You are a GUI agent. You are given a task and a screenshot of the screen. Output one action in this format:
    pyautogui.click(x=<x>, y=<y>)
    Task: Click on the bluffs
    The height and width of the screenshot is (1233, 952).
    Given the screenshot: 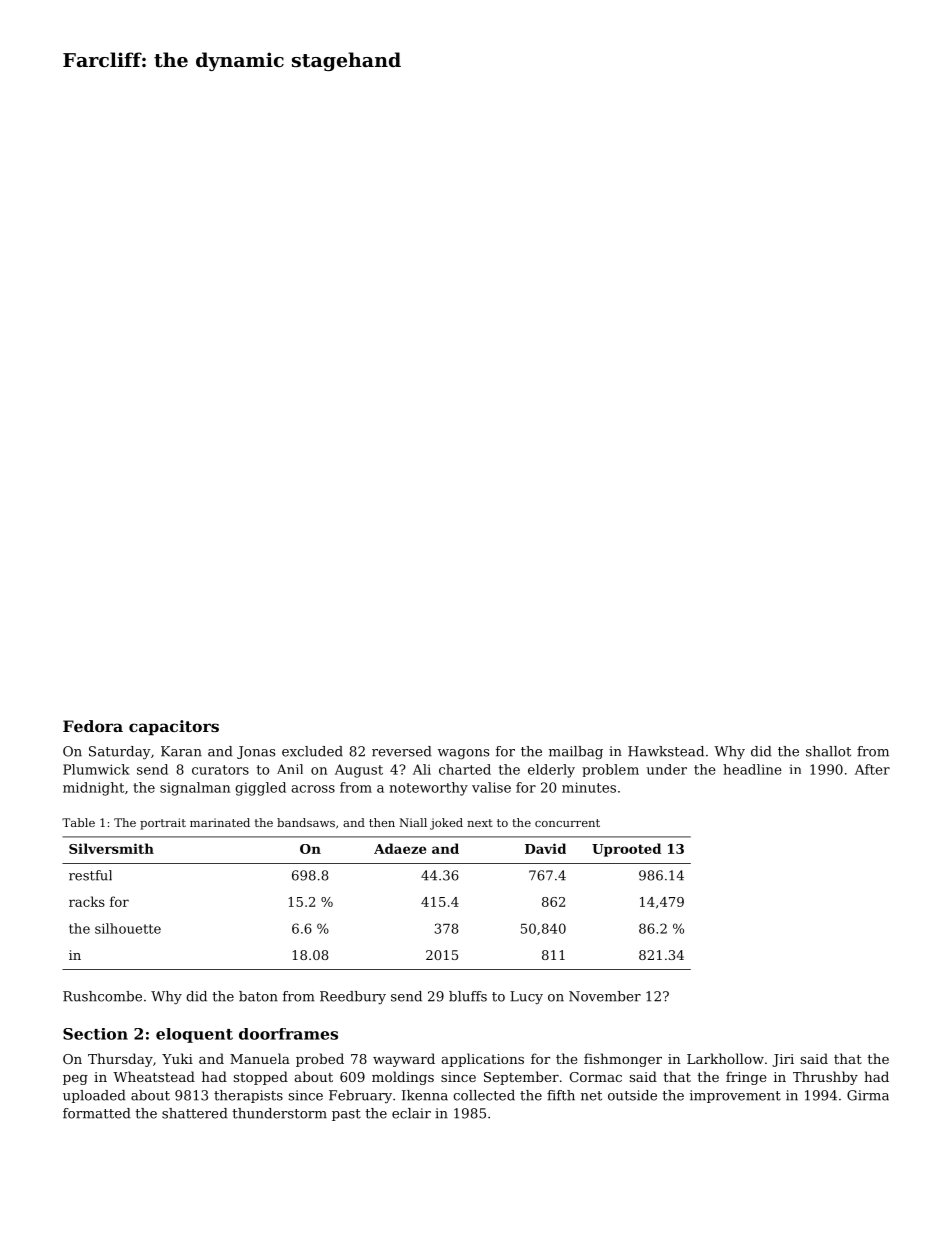 What is the action you would take?
    pyautogui.click(x=468, y=996)
